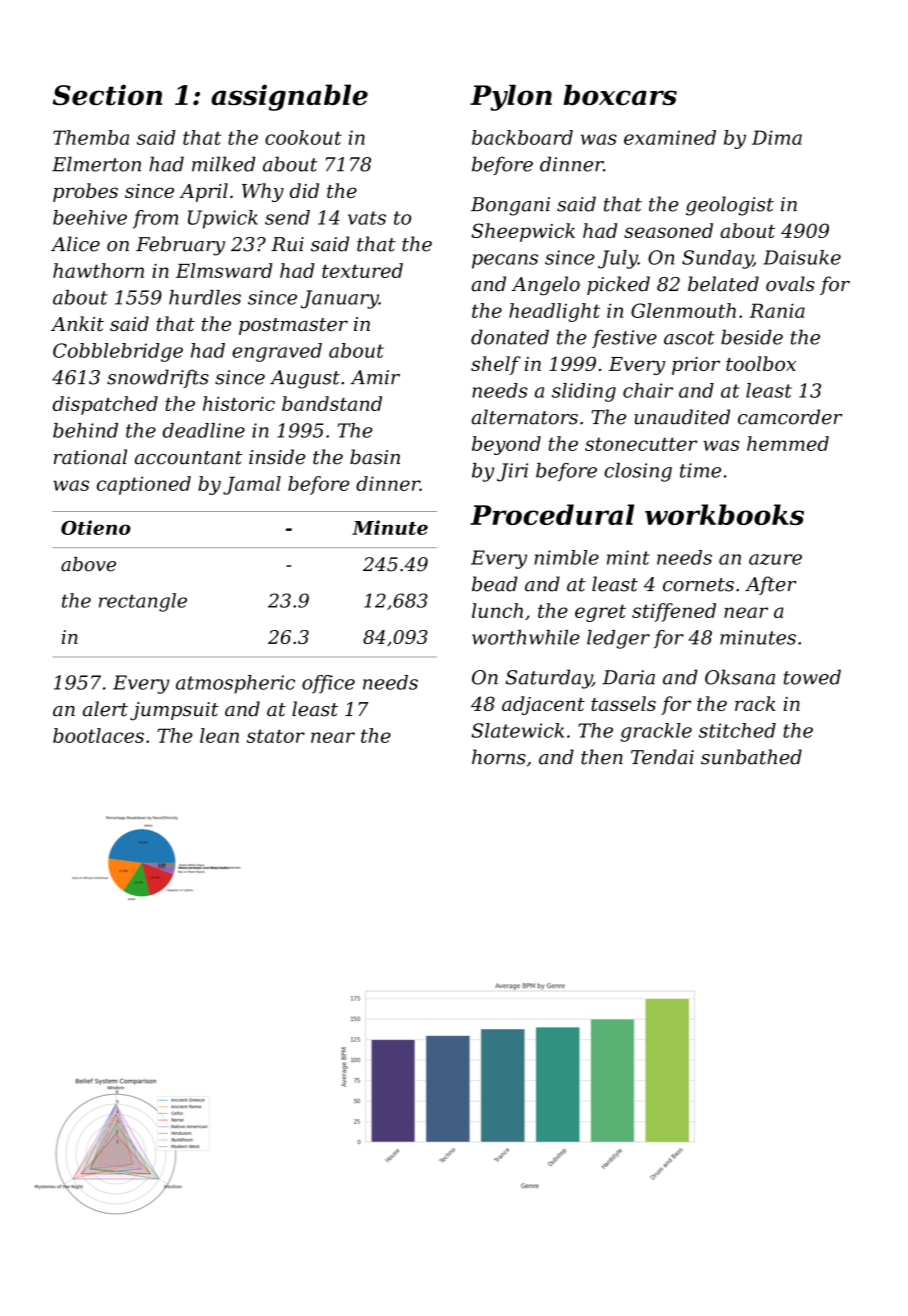 The image size is (908, 1316). I want to click on beyond, so click(506, 445).
